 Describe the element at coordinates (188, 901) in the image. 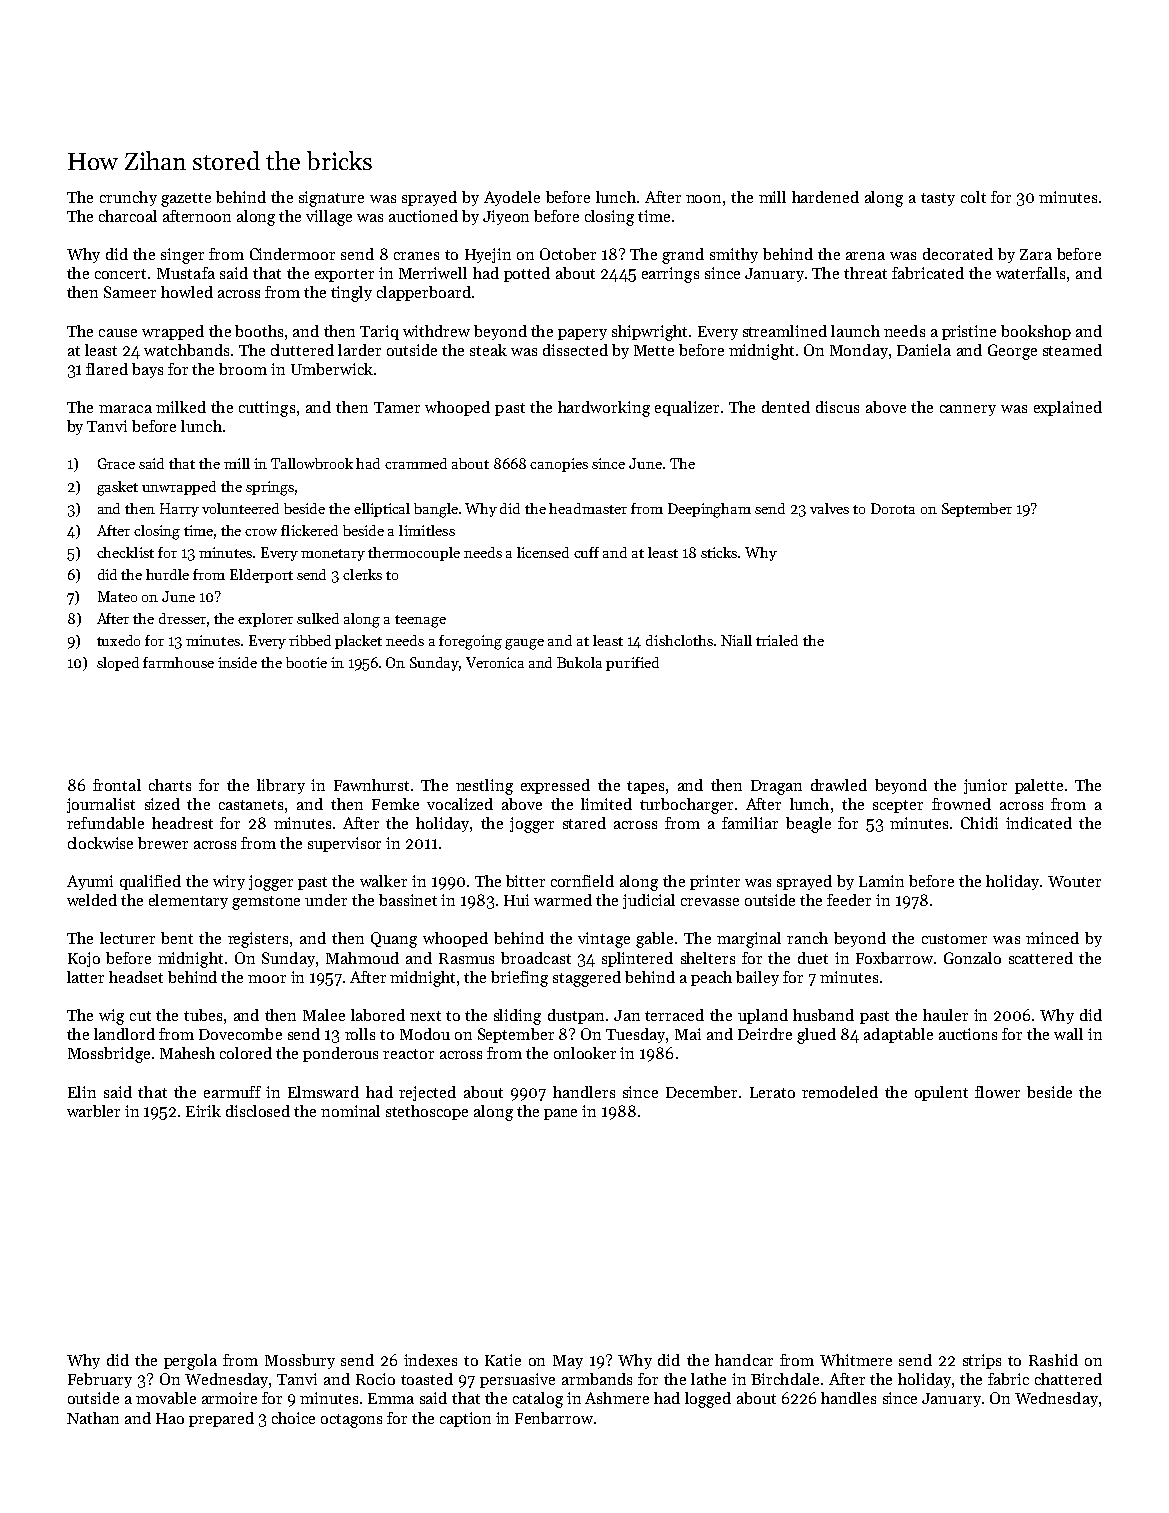

I see `elementary` at that location.
